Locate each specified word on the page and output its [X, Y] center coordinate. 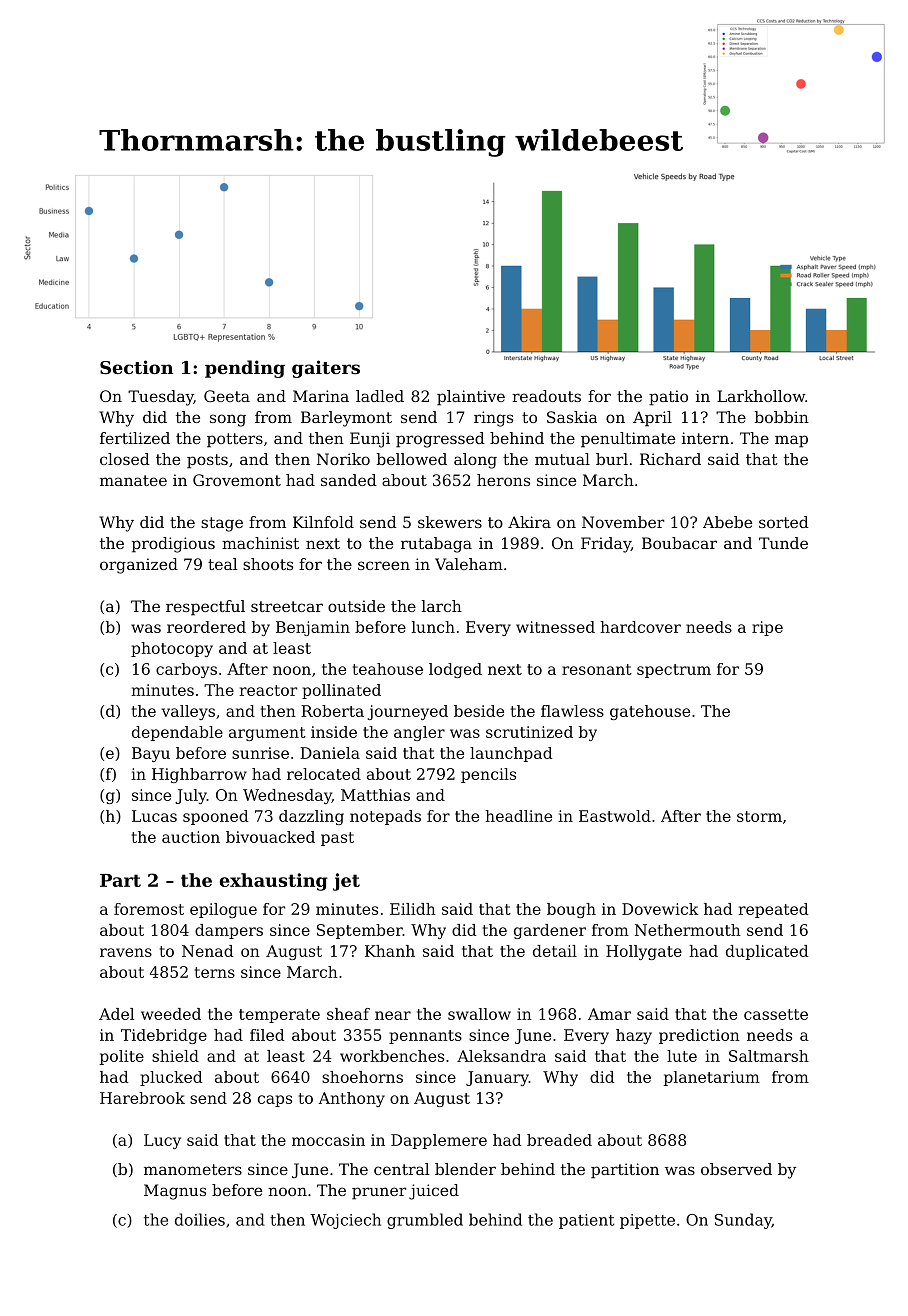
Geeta [227, 396]
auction [191, 837]
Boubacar [679, 543]
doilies [200, 1219]
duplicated [767, 952]
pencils [488, 775]
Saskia [572, 417]
